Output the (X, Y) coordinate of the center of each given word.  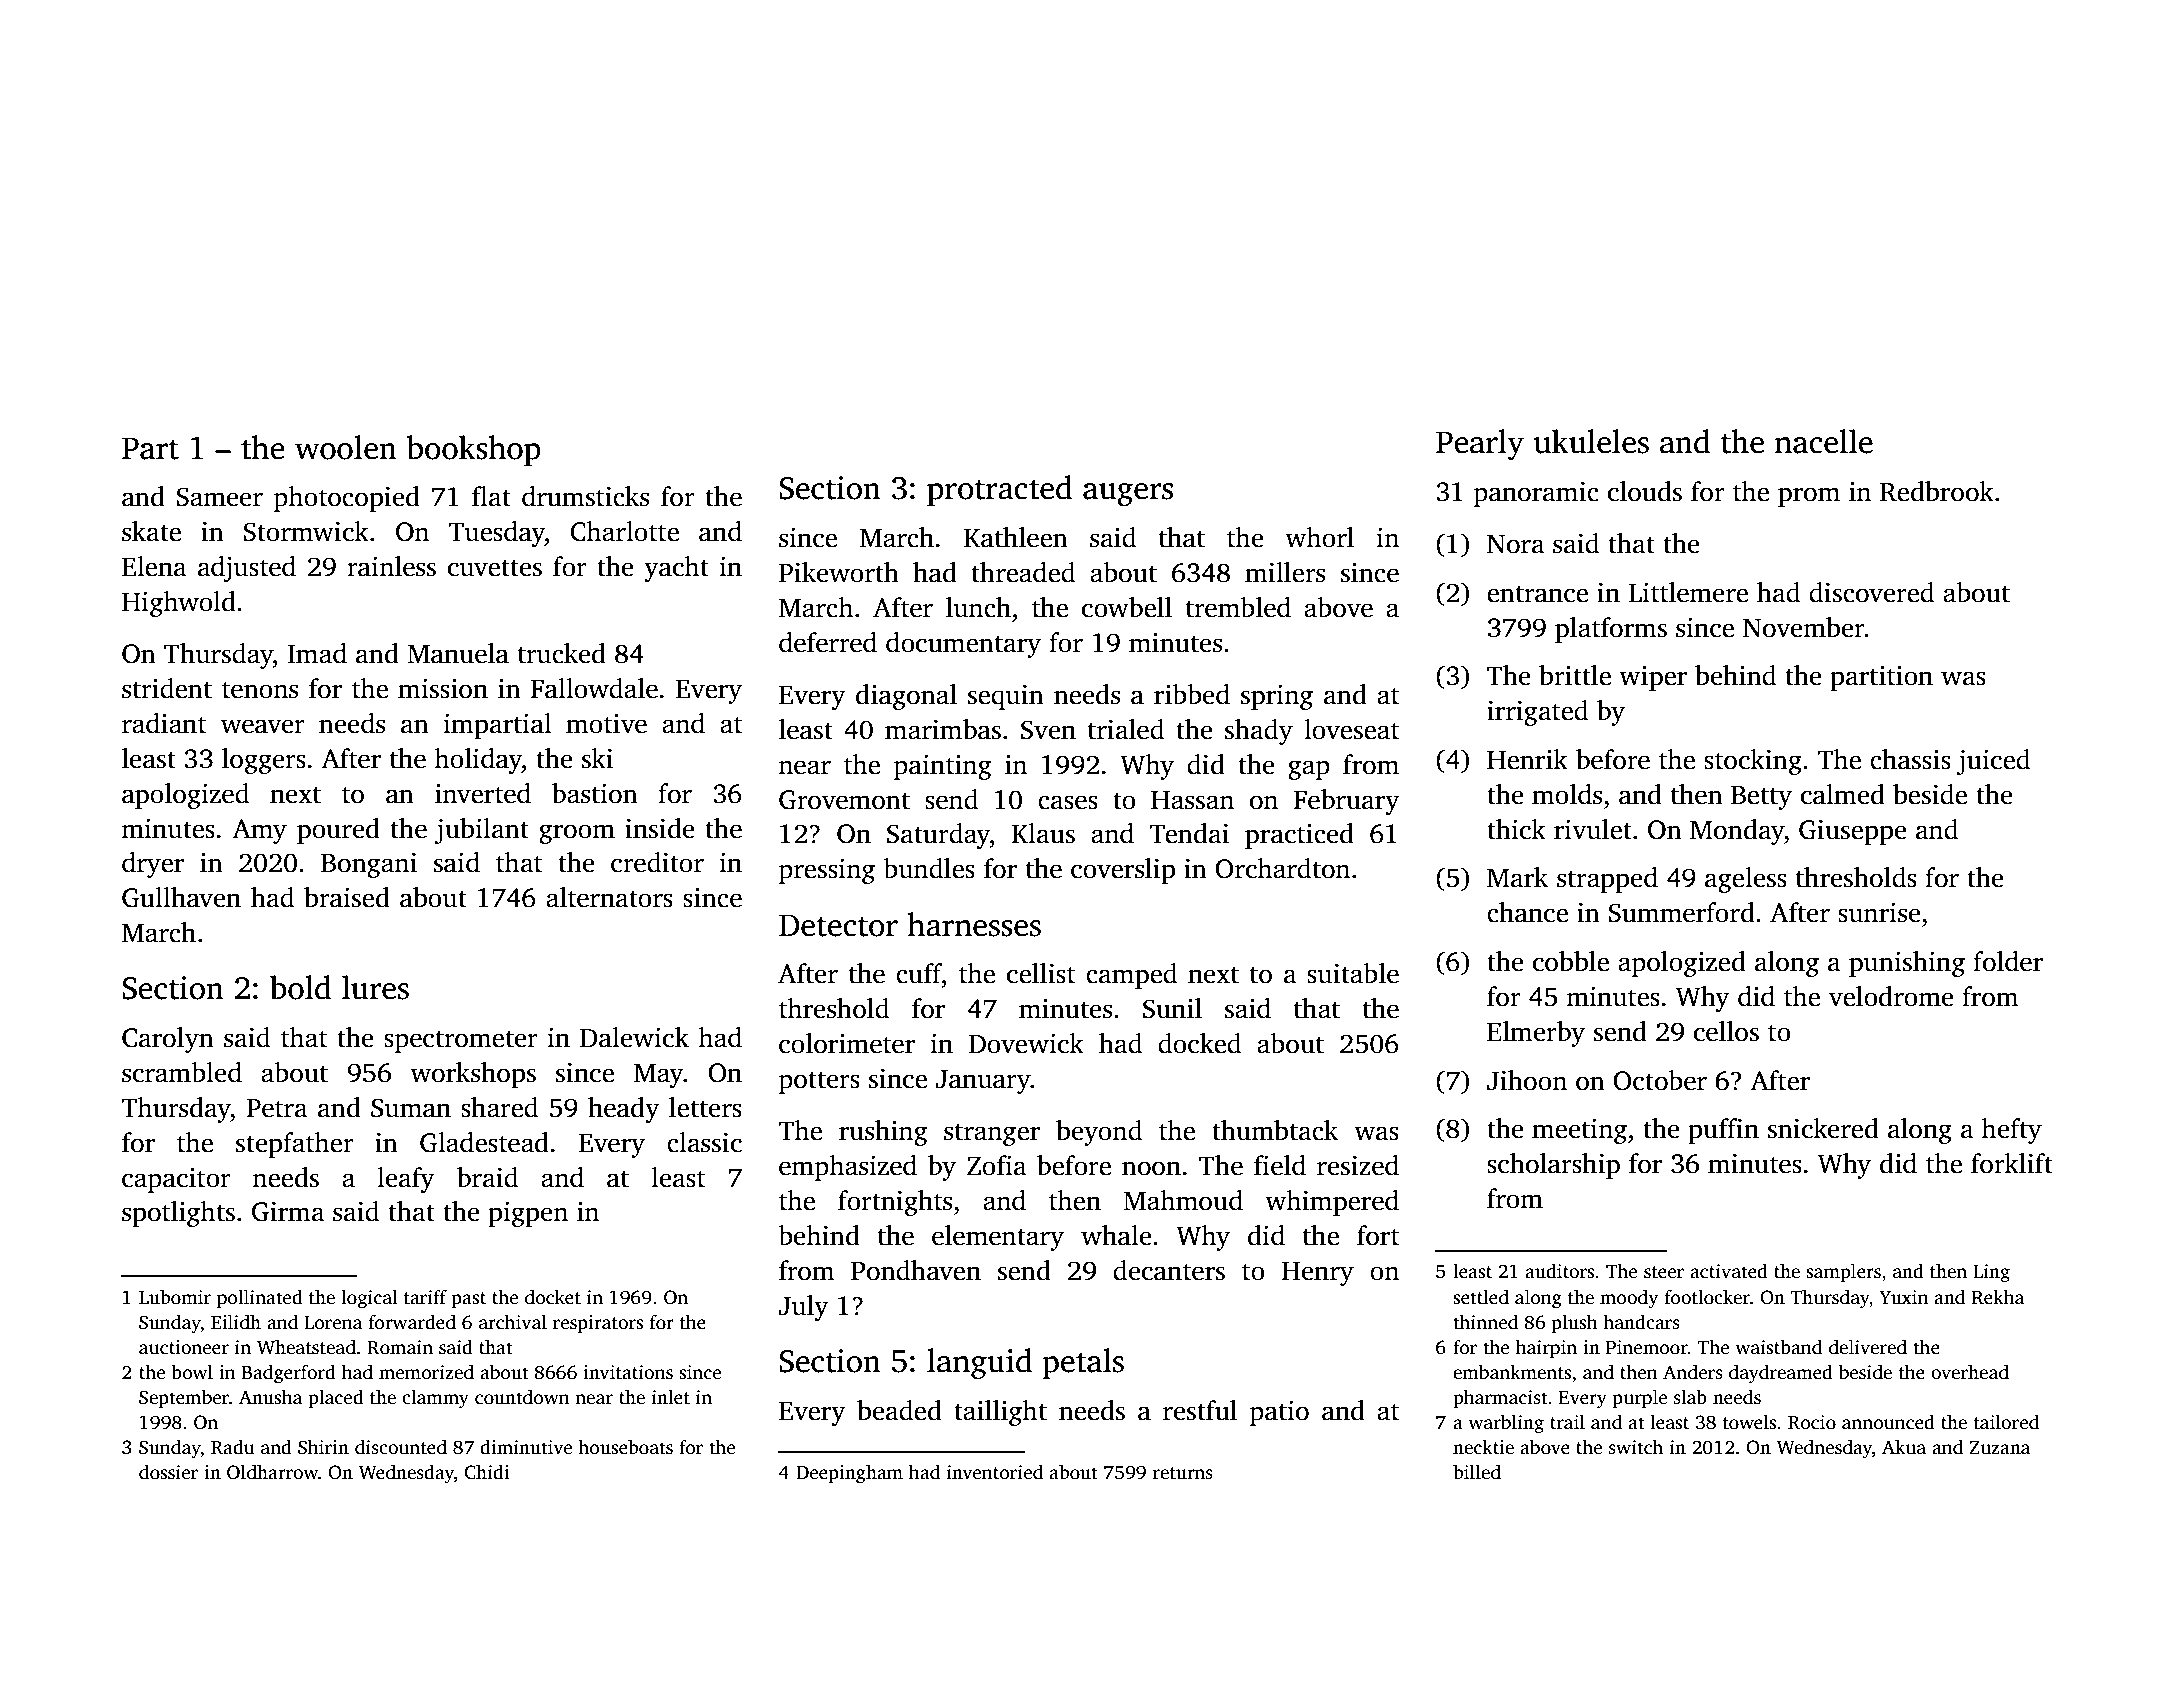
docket (553, 1297)
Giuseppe (1853, 832)
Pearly (1480, 444)
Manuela (458, 653)
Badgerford (289, 1374)
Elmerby (1536, 1034)
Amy (259, 831)
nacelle (1824, 441)
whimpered (1332, 1203)
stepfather (295, 1145)
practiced (1299, 836)
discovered (1871, 592)
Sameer (219, 497)
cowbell (1127, 607)
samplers (1843, 1273)
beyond (1099, 1133)
